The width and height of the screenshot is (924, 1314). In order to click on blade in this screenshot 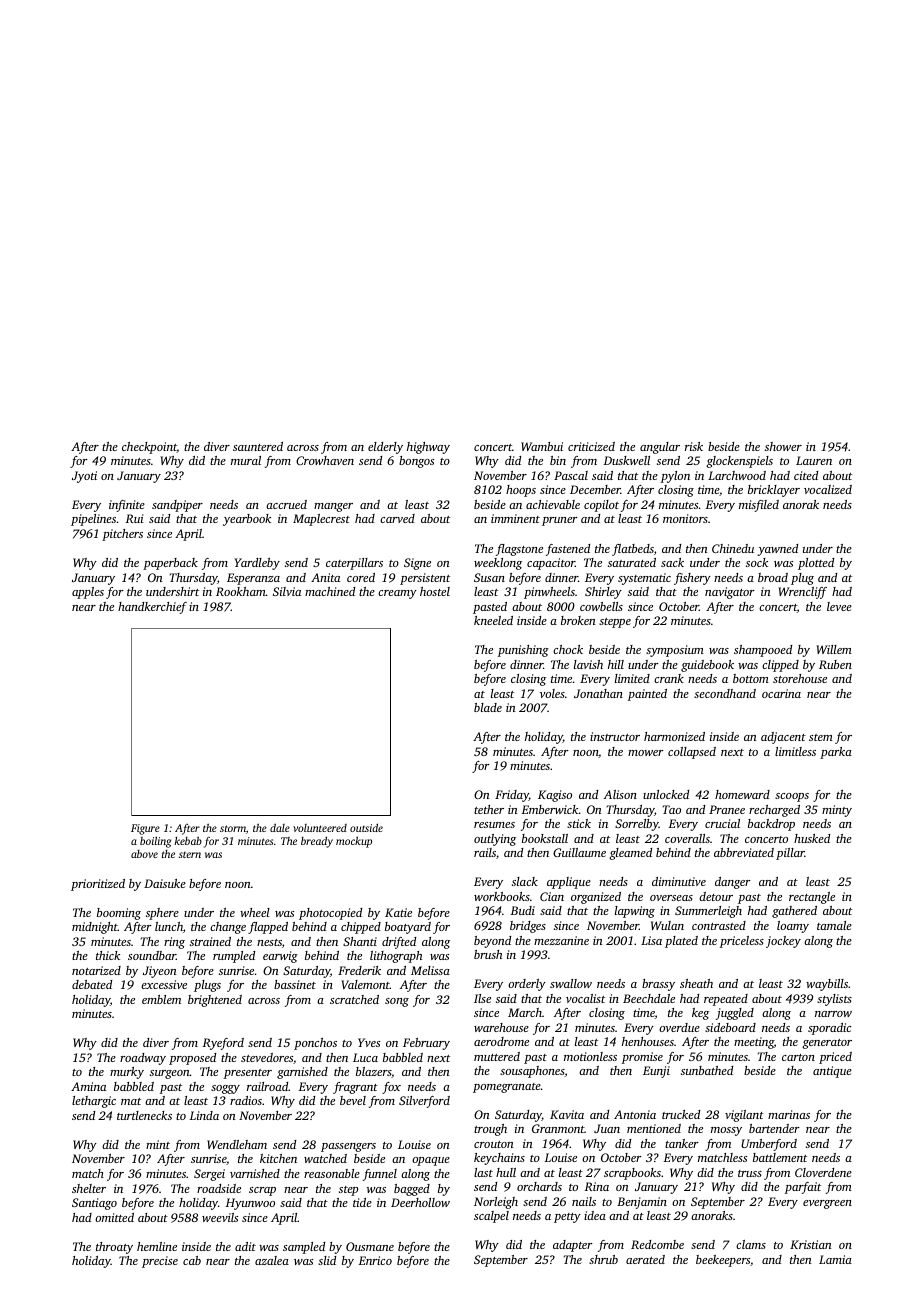, I will do `click(488, 707)`.
